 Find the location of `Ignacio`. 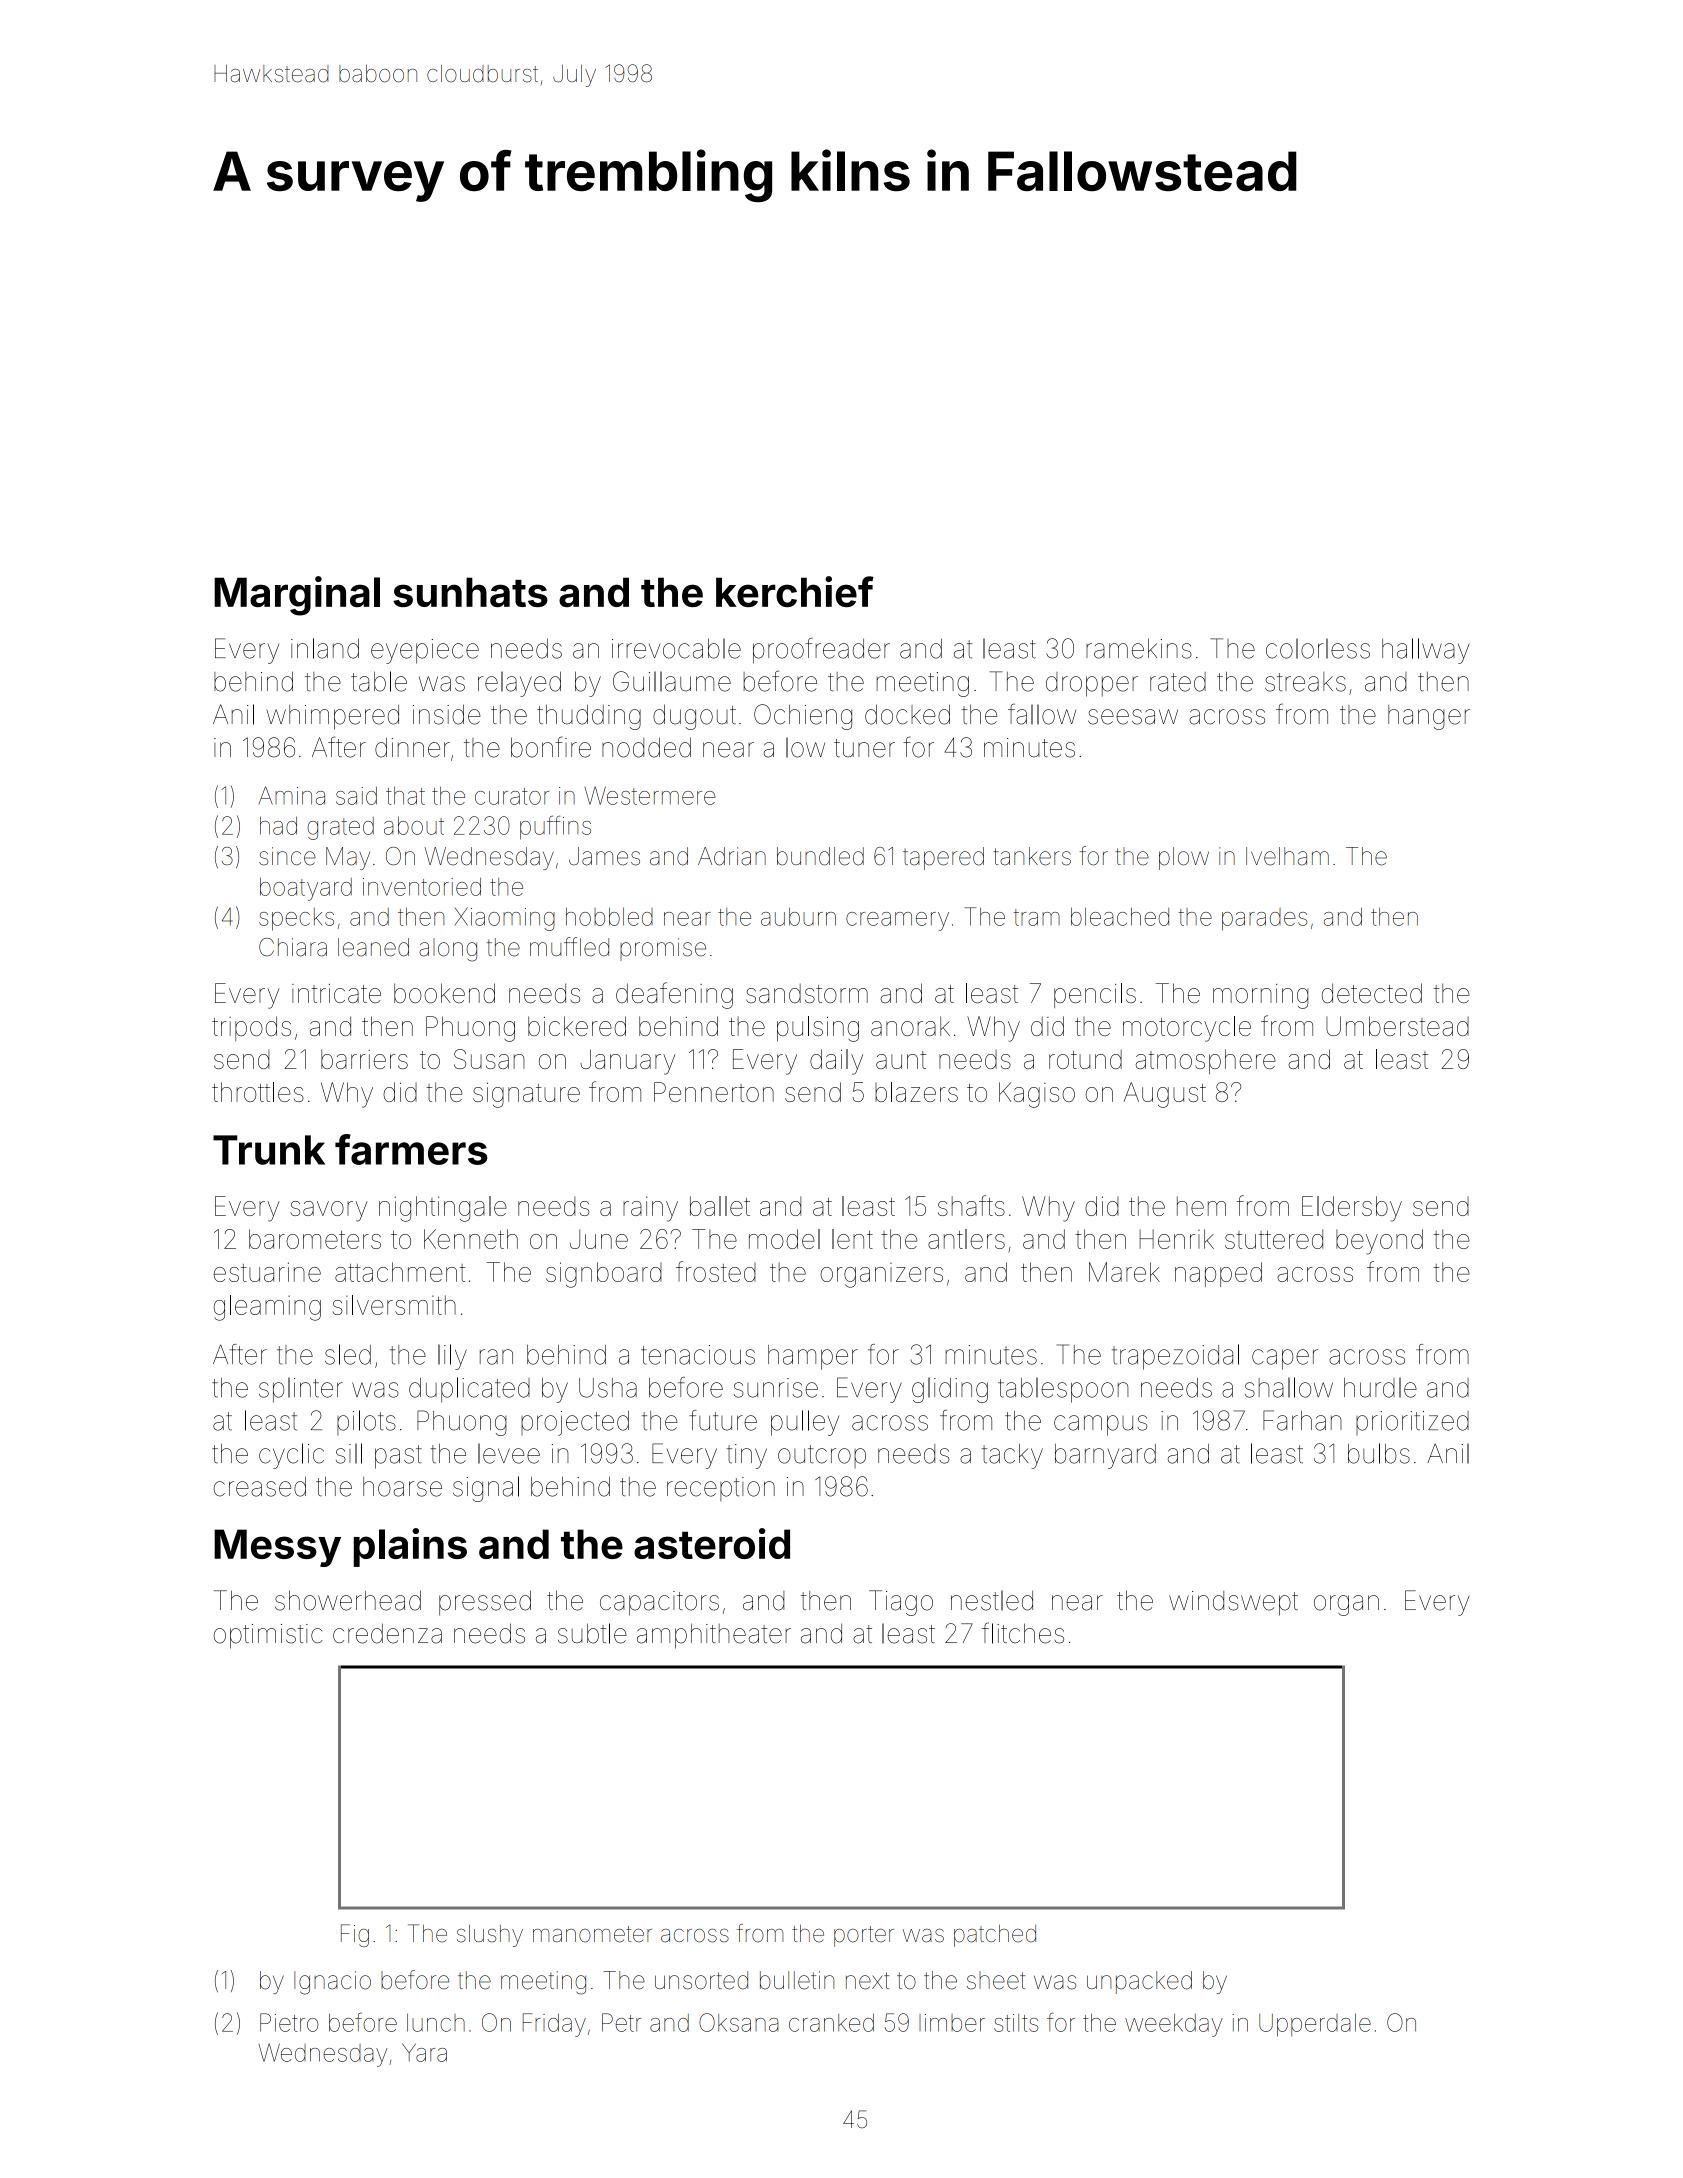

Ignacio is located at coordinates (332, 1983).
